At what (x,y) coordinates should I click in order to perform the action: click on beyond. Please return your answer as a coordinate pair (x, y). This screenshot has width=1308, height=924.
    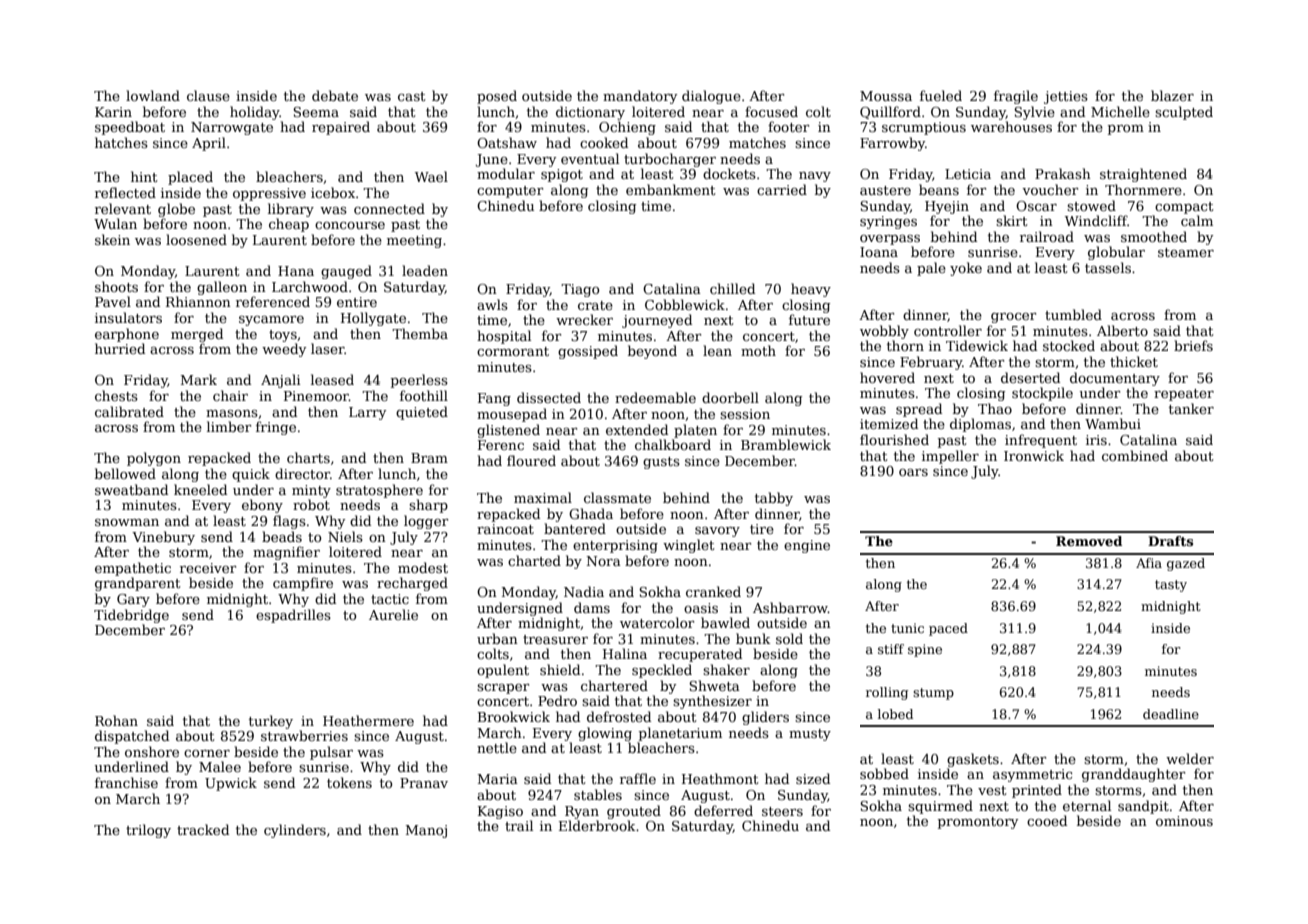
    Looking at the image, I should click on (652, 352).
